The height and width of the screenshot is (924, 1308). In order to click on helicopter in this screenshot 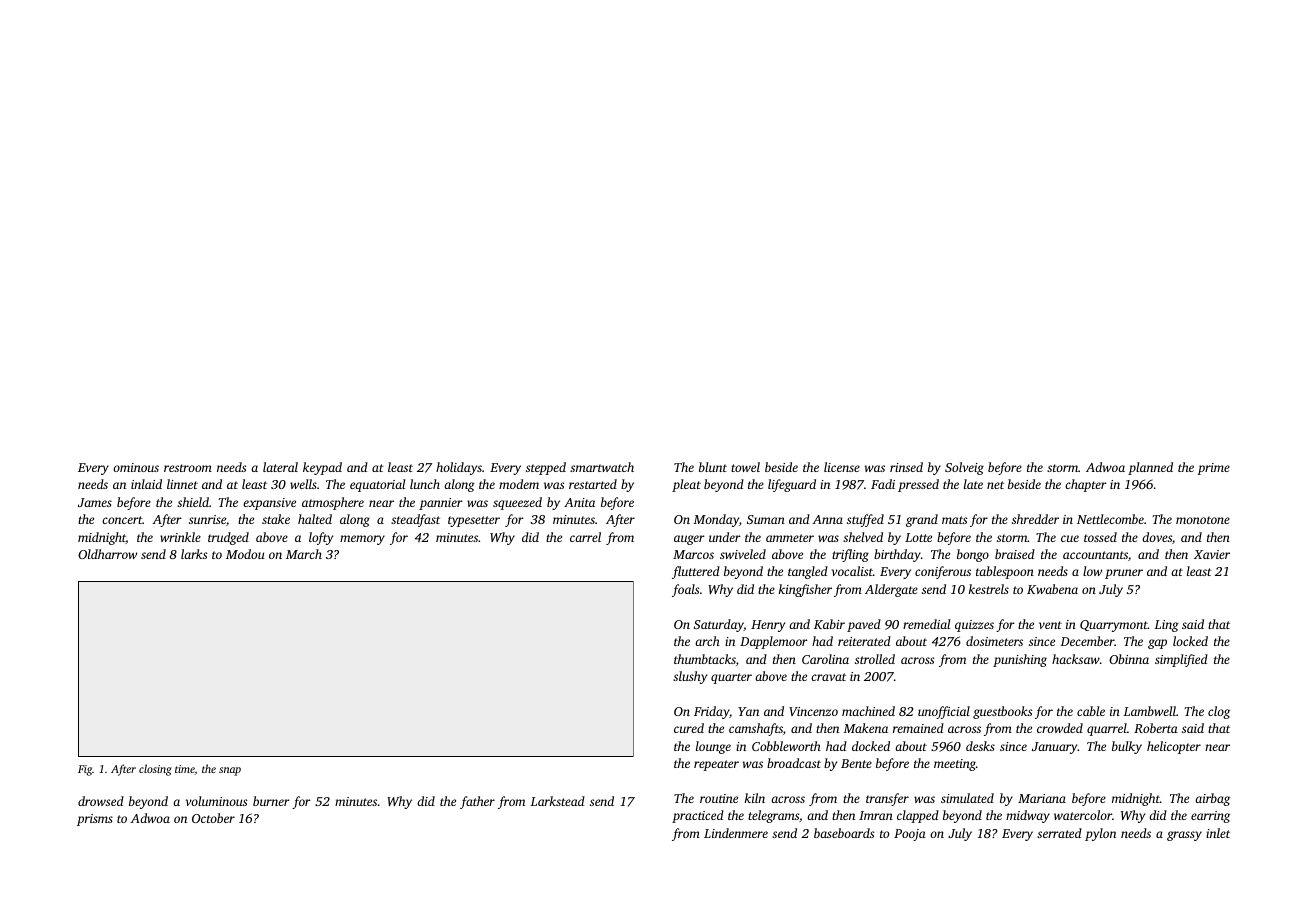, I will do `click(1174, 747)`.
